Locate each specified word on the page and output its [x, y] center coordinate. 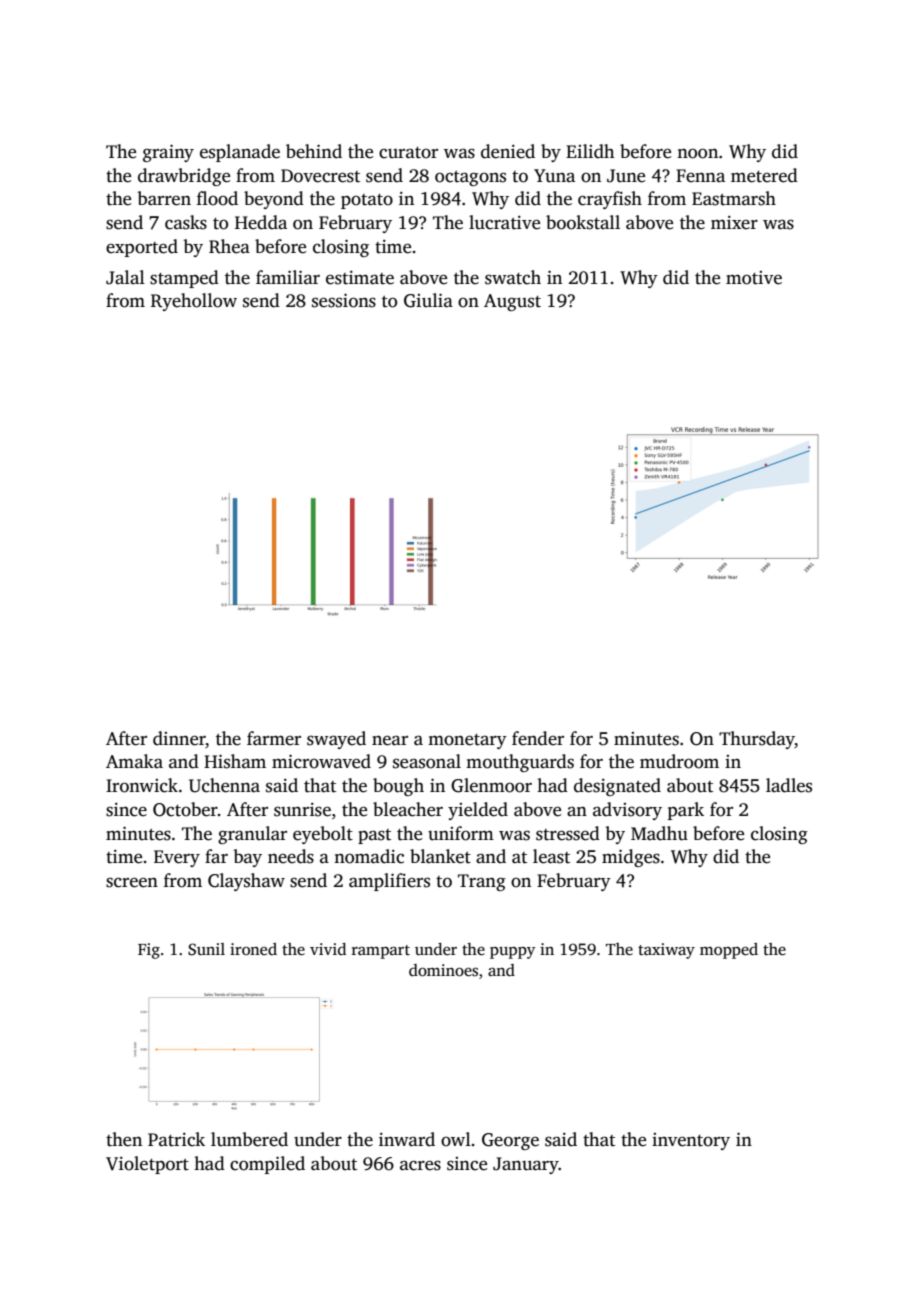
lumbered [249, 1139]
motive [754, 278]
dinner [179, 738]
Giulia [428, 300]
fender [538, 738]
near [390, 740]
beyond [274, 200]
